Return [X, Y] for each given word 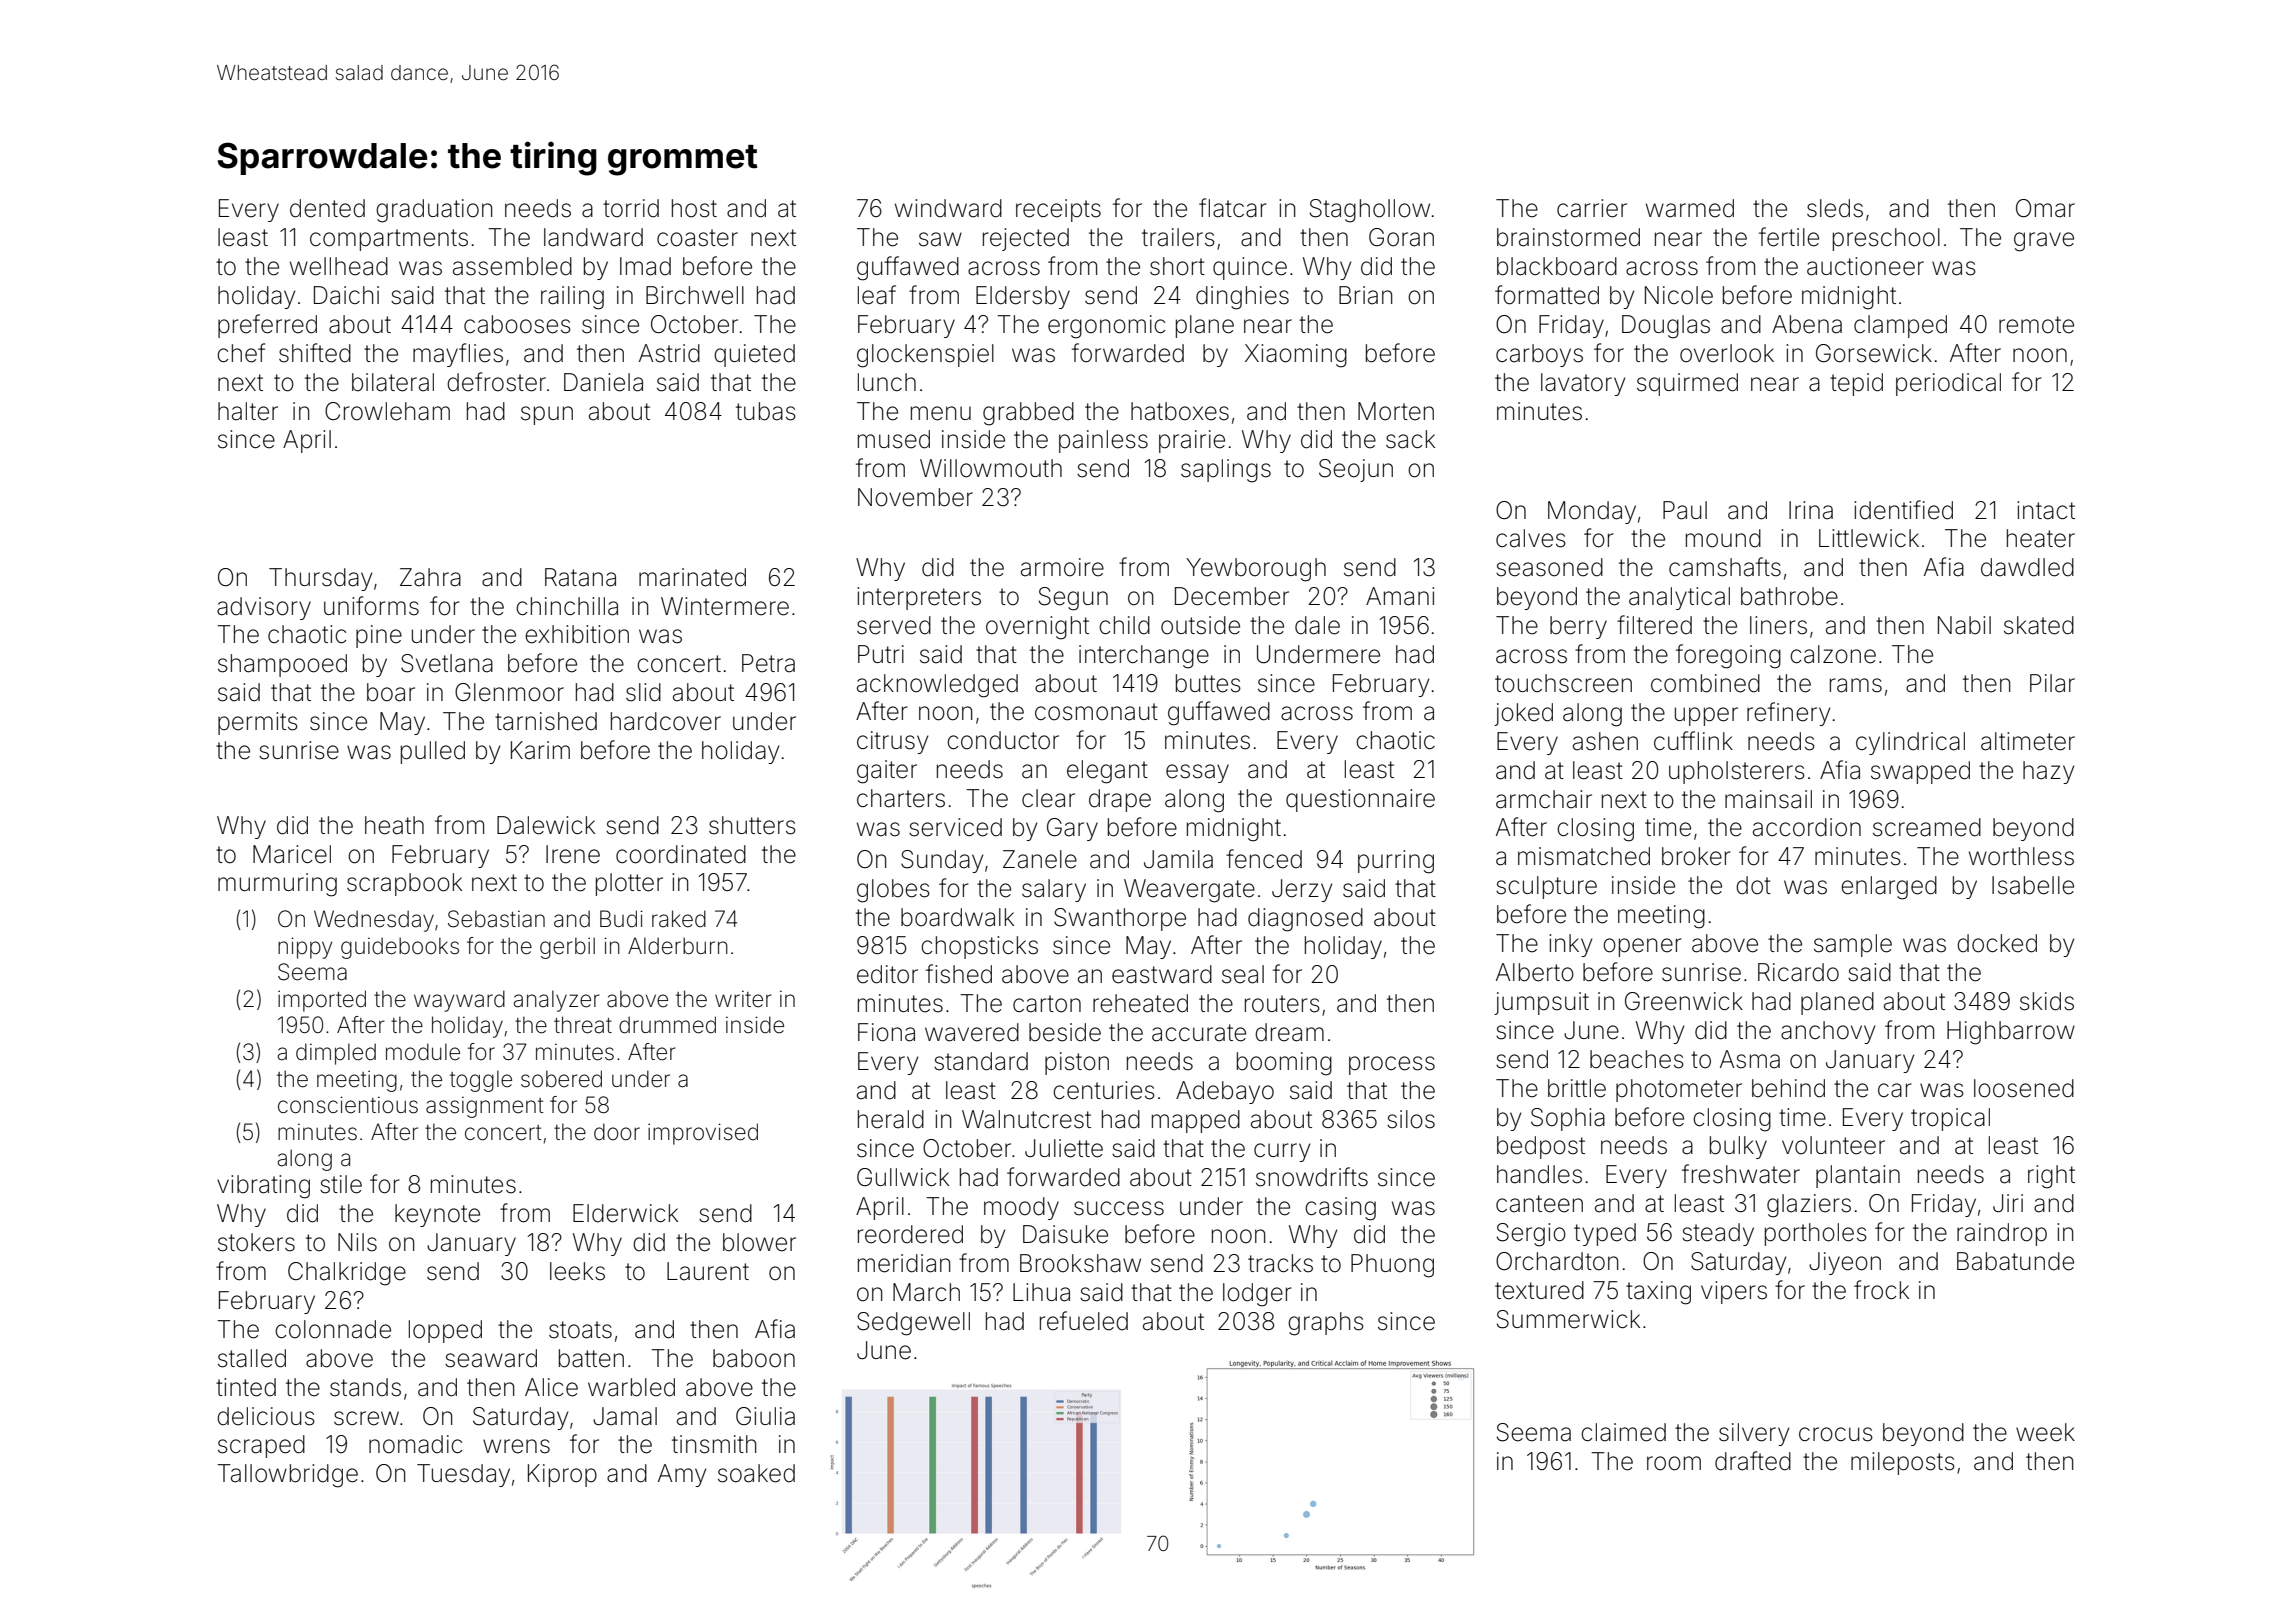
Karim [540, 750]
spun [547, 415]
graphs [1326, 1324]
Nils [357, 1242]
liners [1778, 625]
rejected [1026, 239]
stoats [580, 1330]
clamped [1900, 326]
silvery [1754, 1434]
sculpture [1546, 887]
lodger [1257, 1295]
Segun [1073, 599]
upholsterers [1737, 772]
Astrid [669, 353]
